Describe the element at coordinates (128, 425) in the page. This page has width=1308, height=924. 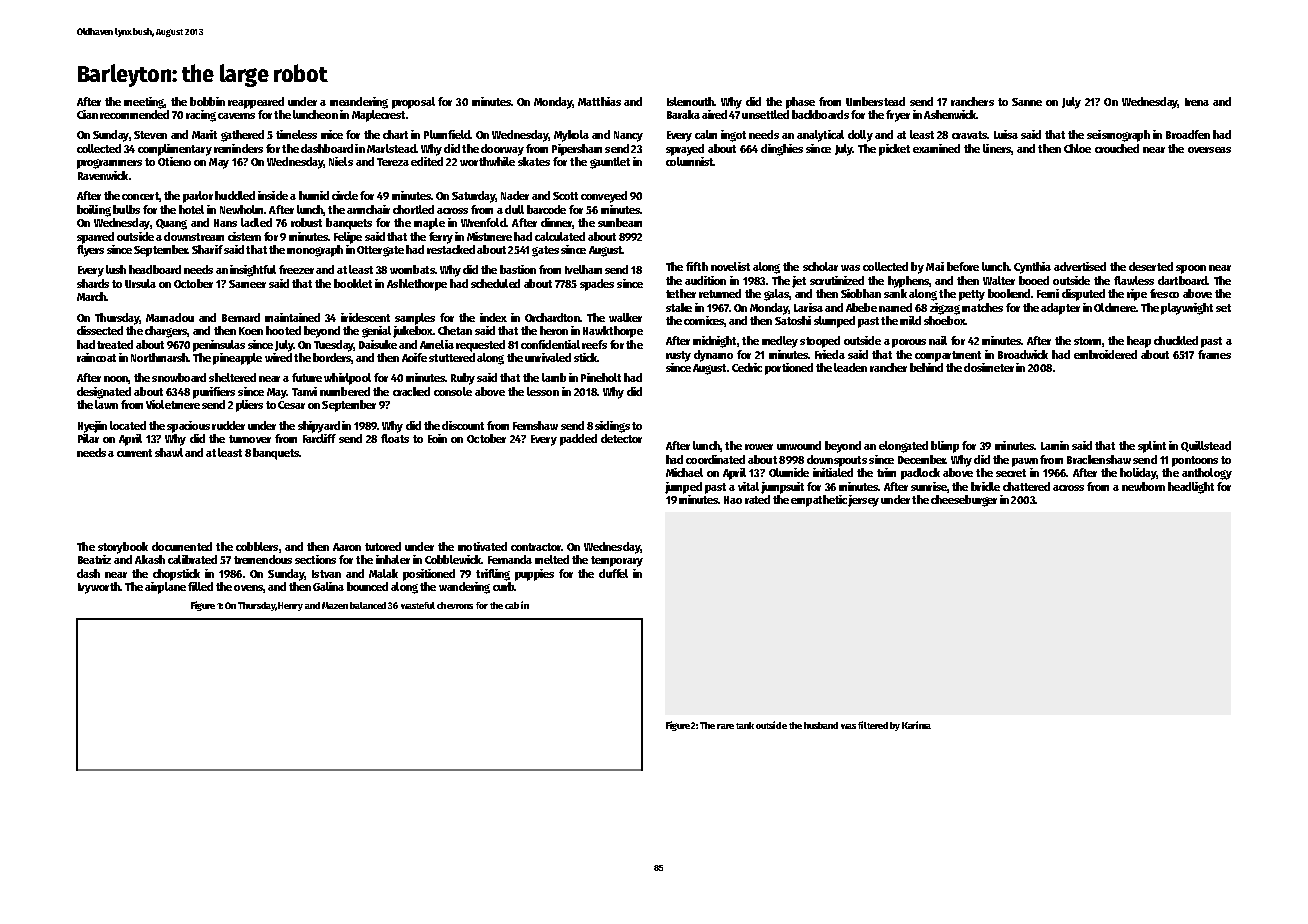
I see `located` at that location.
